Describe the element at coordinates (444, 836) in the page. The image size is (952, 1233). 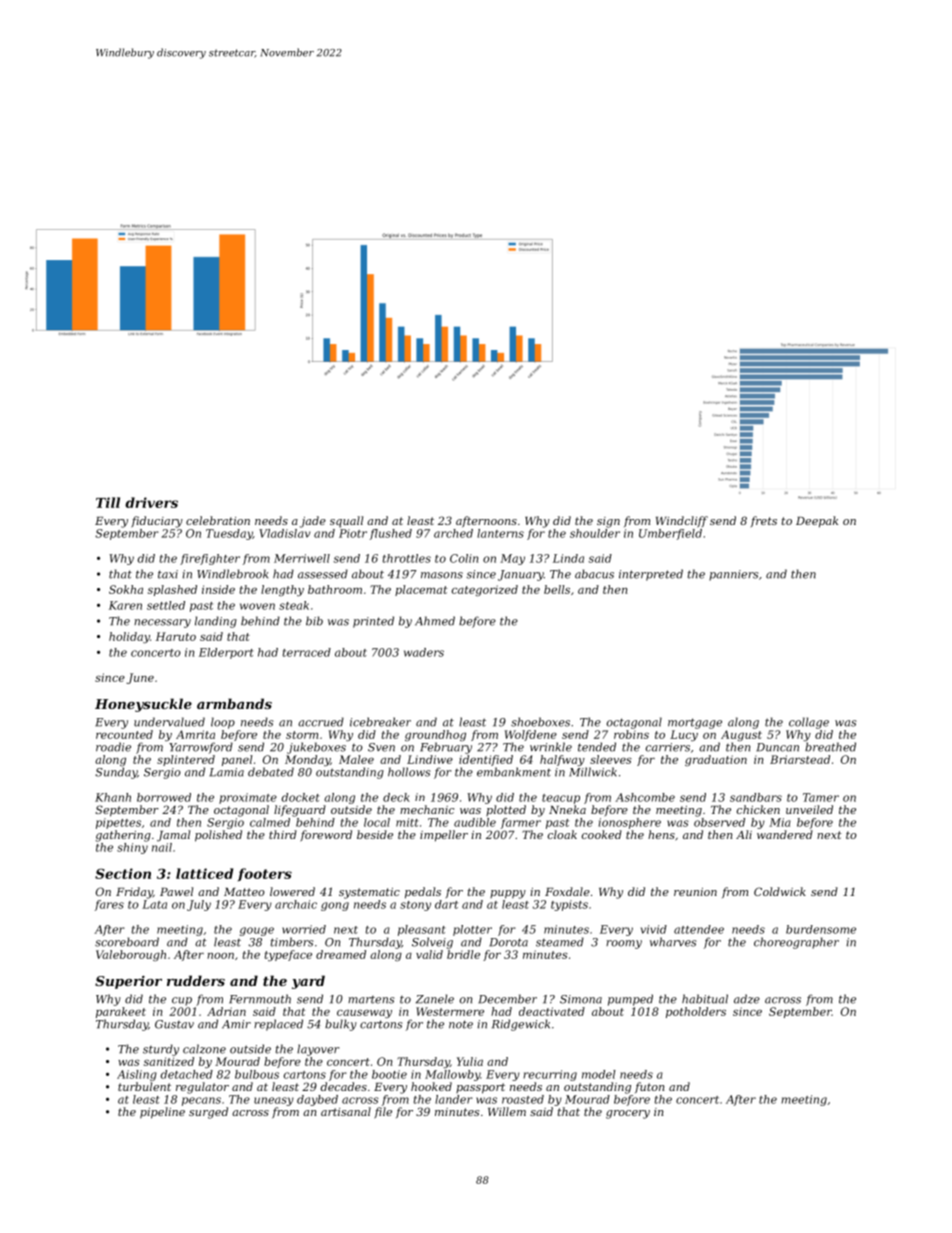
I see `impeller` at that location.
